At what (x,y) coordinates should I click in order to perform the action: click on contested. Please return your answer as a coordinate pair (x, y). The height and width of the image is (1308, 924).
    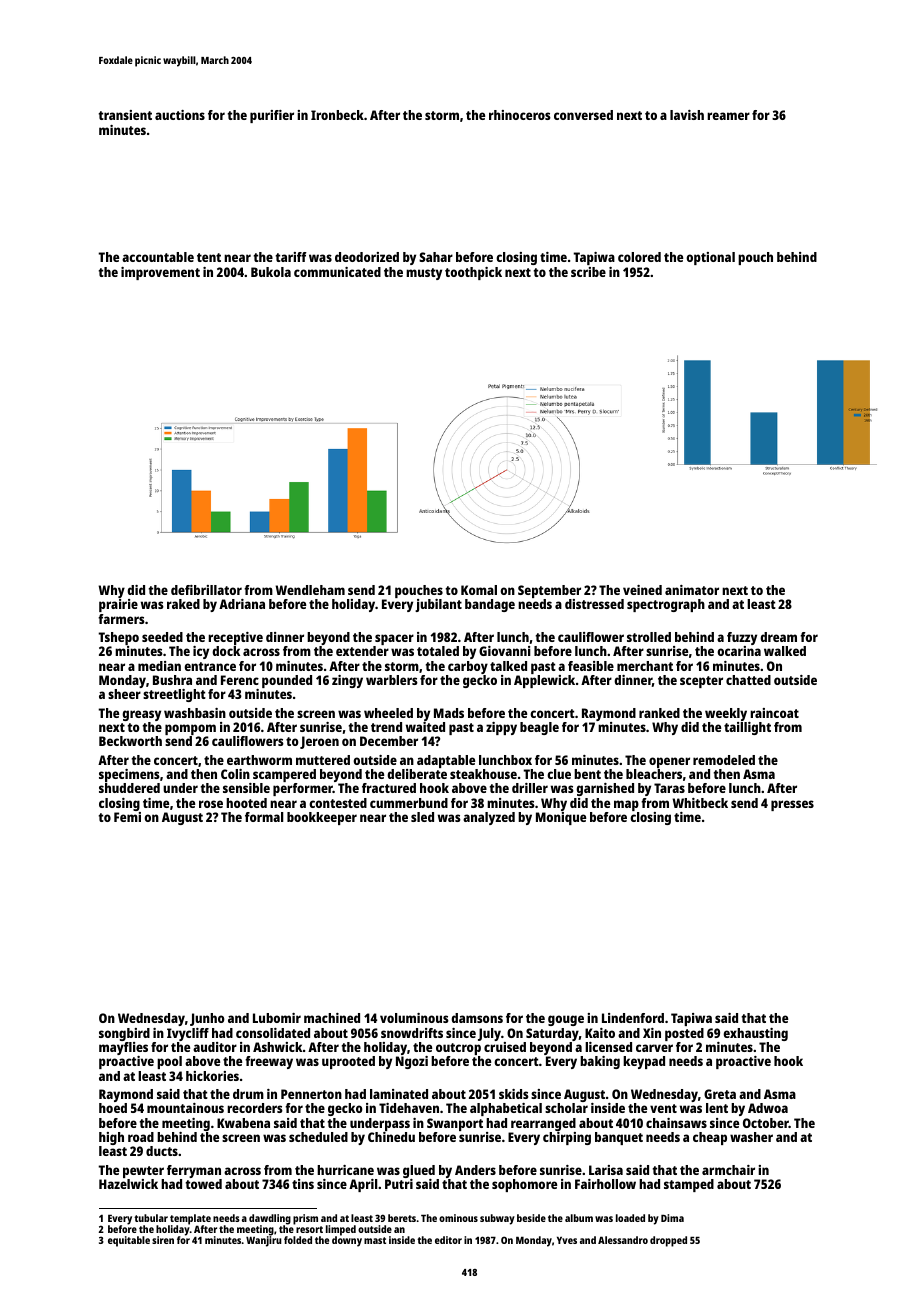
    Looking at the image, I should click on (338, 803).
